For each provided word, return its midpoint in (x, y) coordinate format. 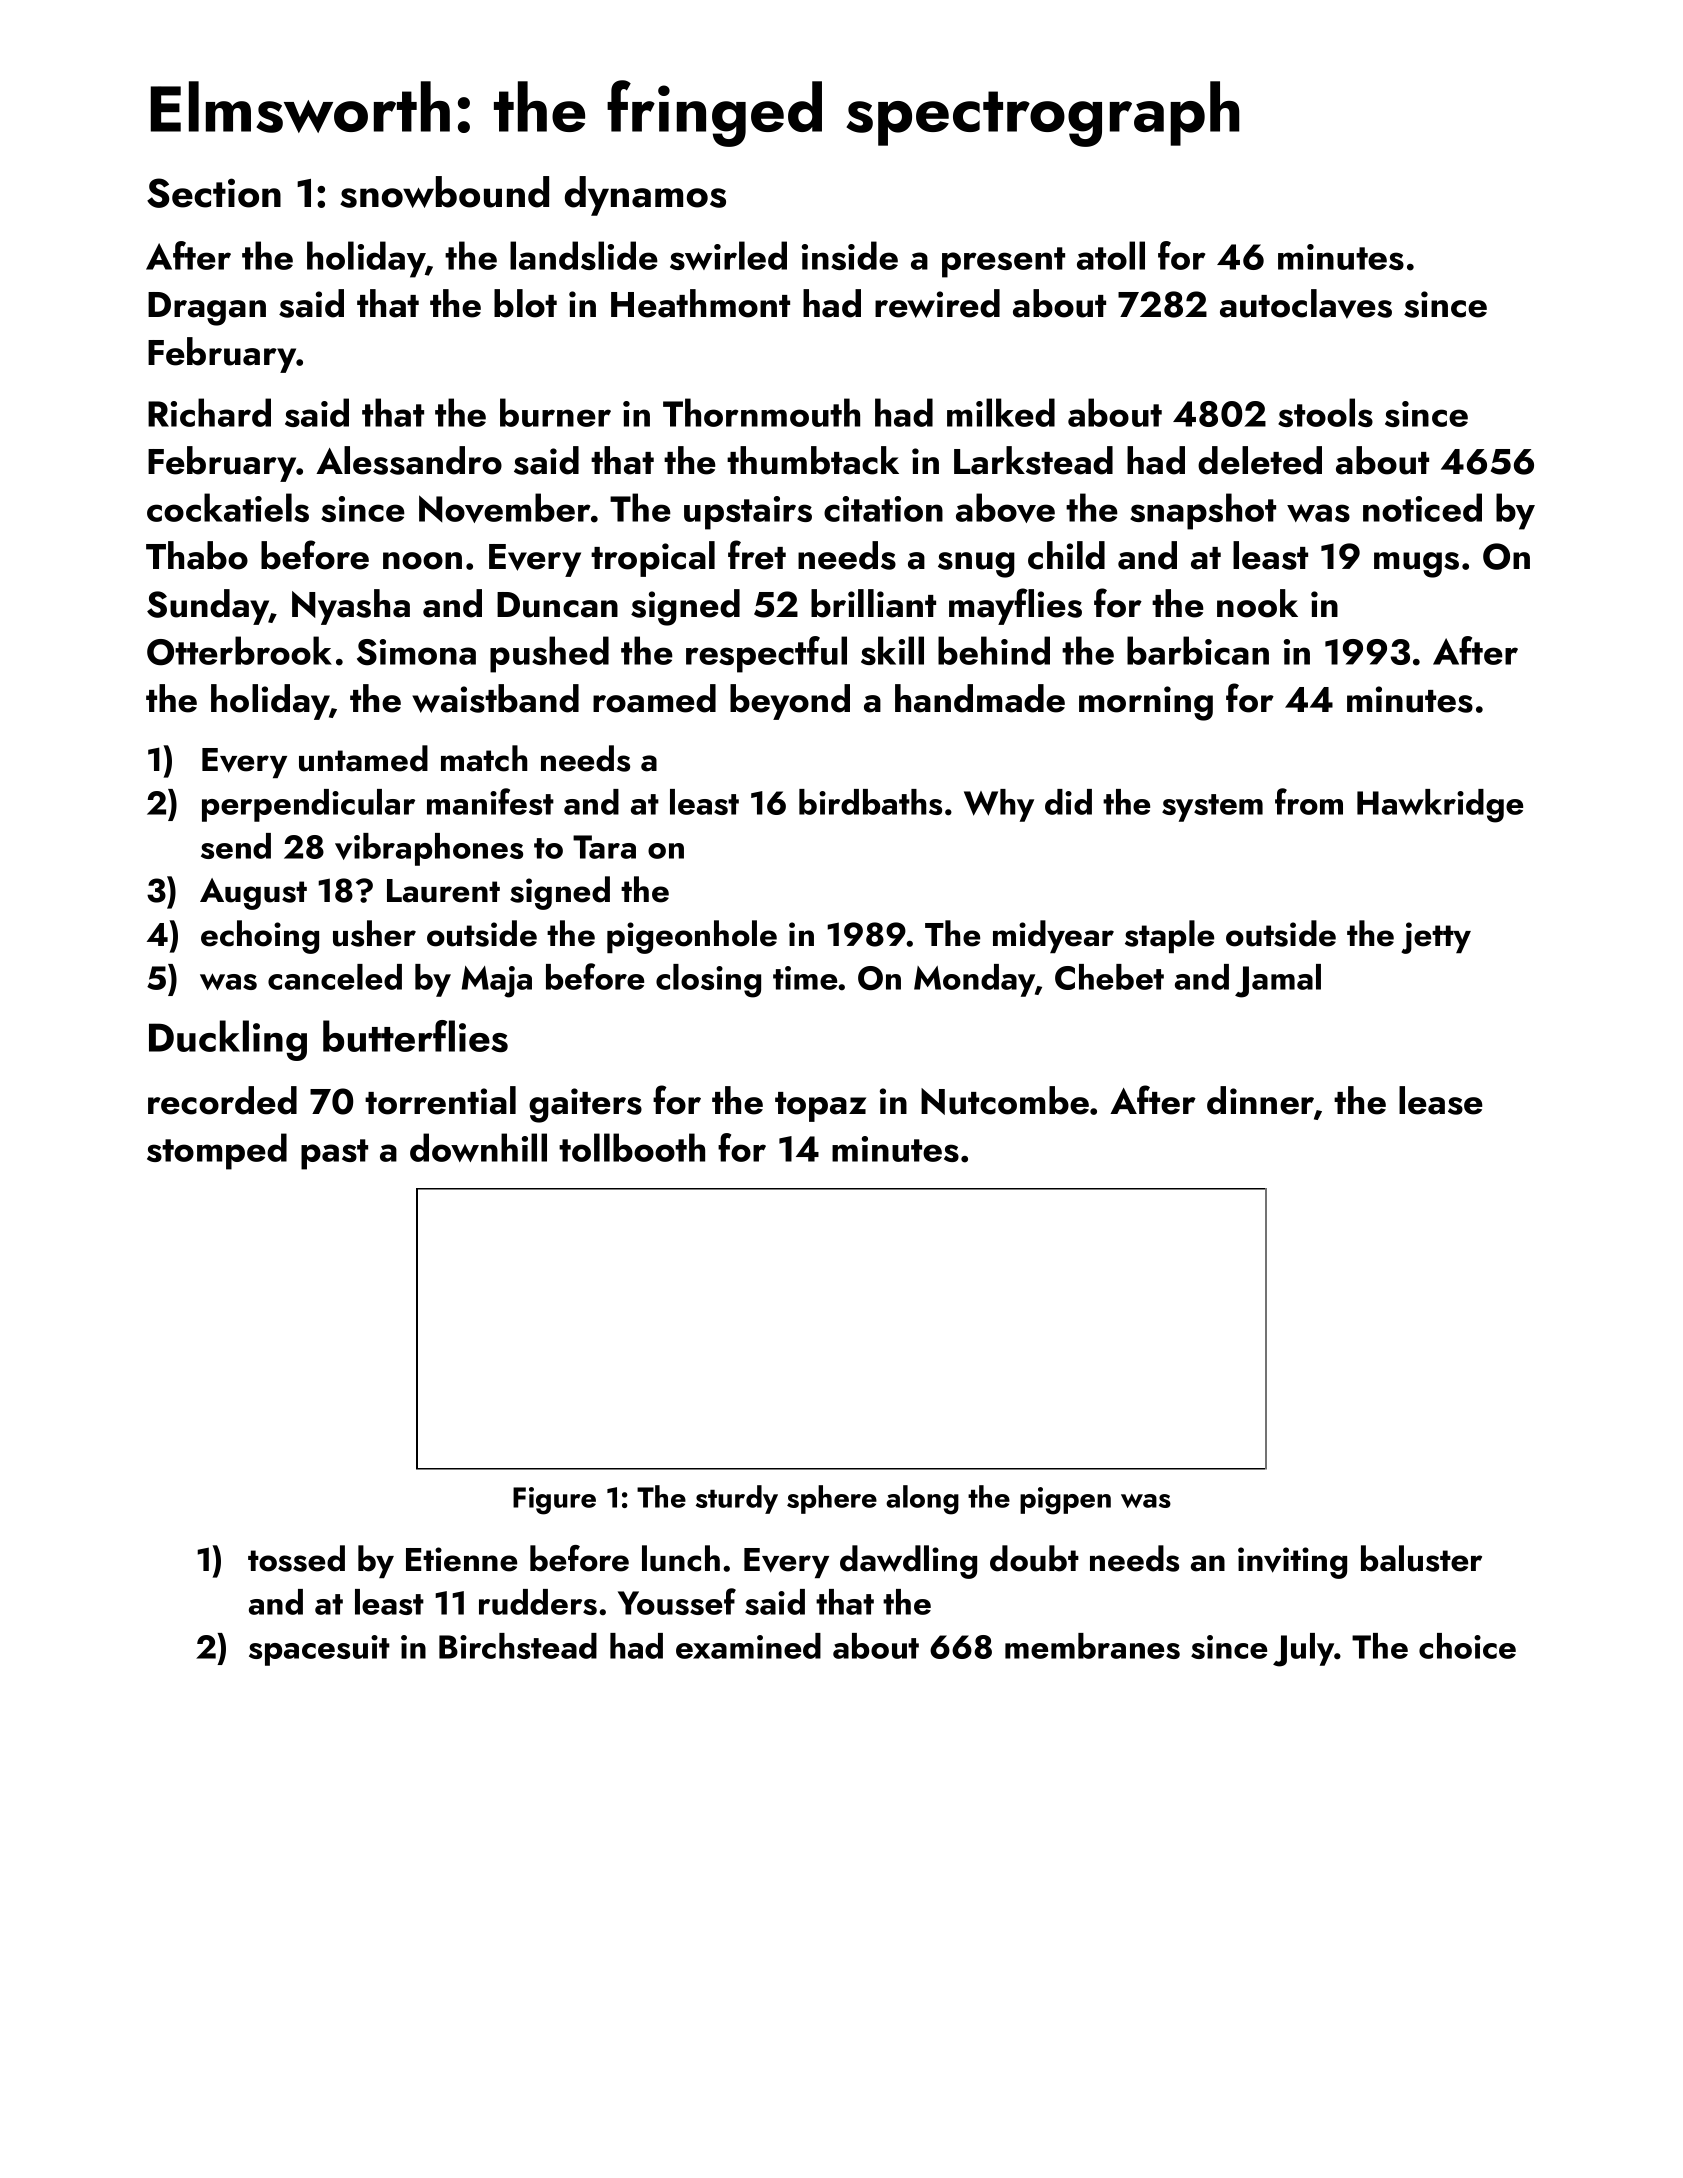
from (1309, 801)
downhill (478, 1147)
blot (525, 303)
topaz (820, 1107)
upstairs (748, 513)
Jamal (1278, 981)
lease (1441, 1100)
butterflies (415, 1036)
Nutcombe (1005, 1100)
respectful (766, 654)
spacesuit (319, 1650)
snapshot (1203, 511)
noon (422, 561)
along (922, 1500)
